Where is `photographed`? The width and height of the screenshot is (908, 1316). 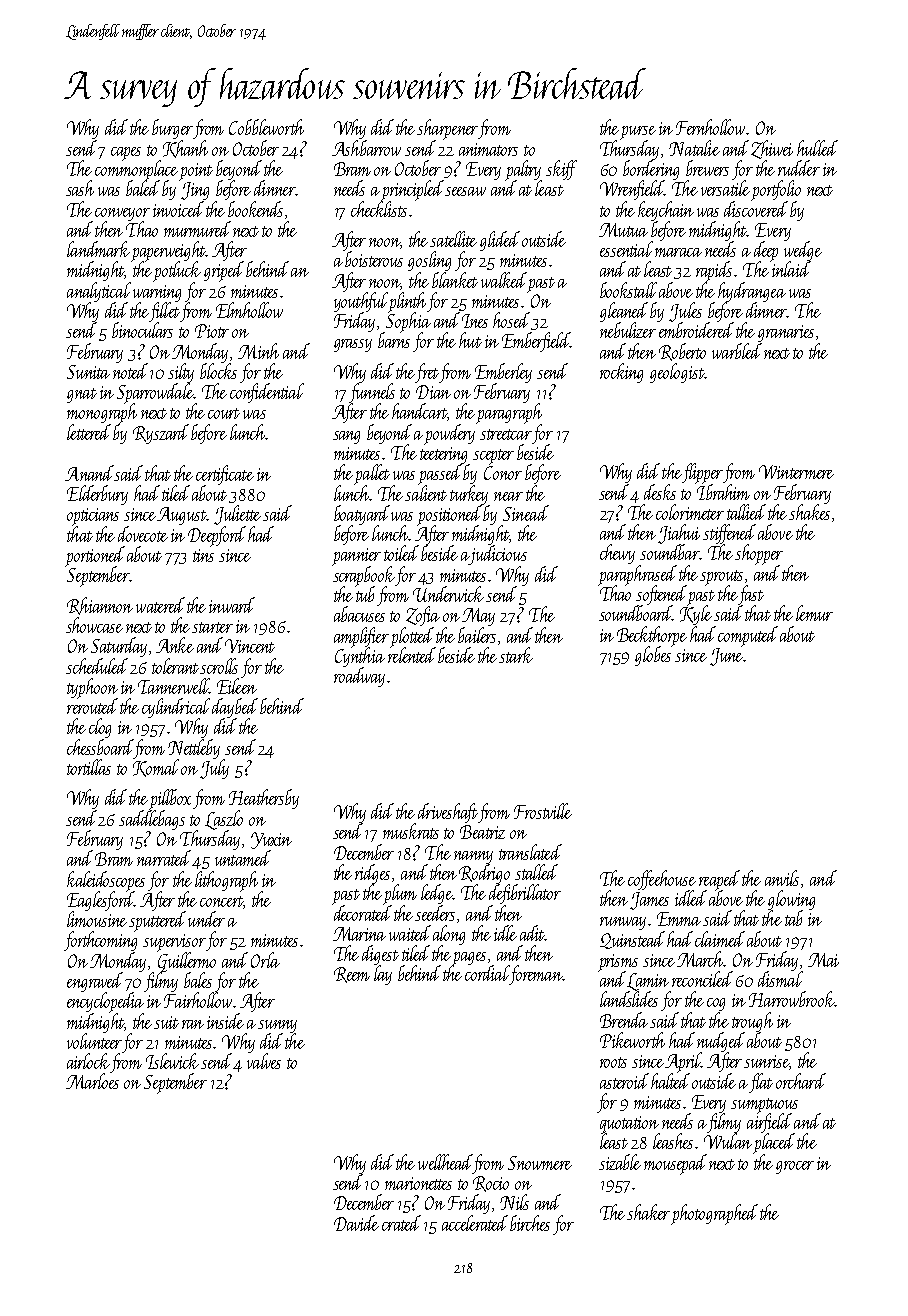 photographed is located at coordinates (714, 1214).
